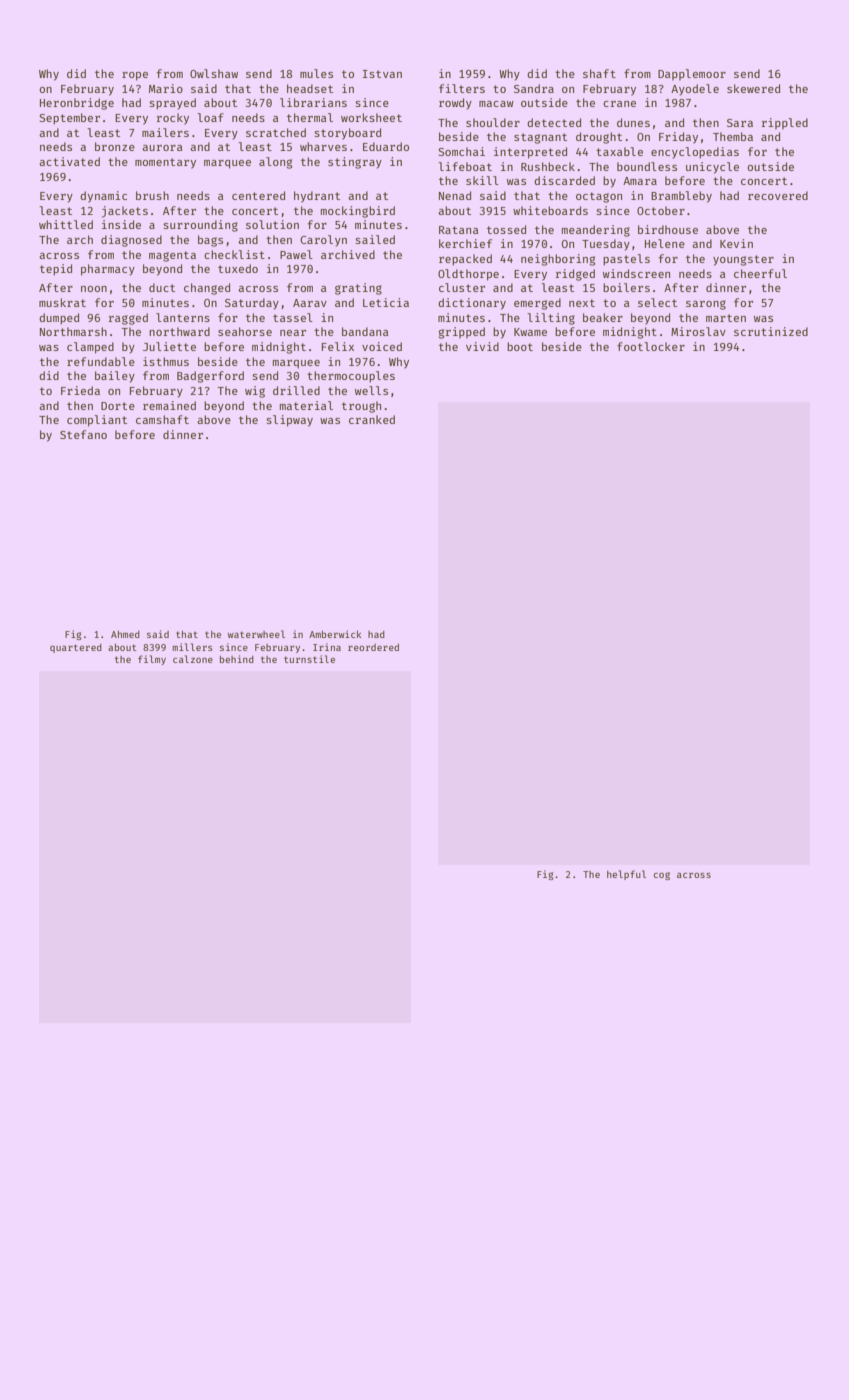 The image size is (849, 1400). What do you see at coordinates (534, 88) in the document?
I see `Sandra` at bounding box center [534, 88].
